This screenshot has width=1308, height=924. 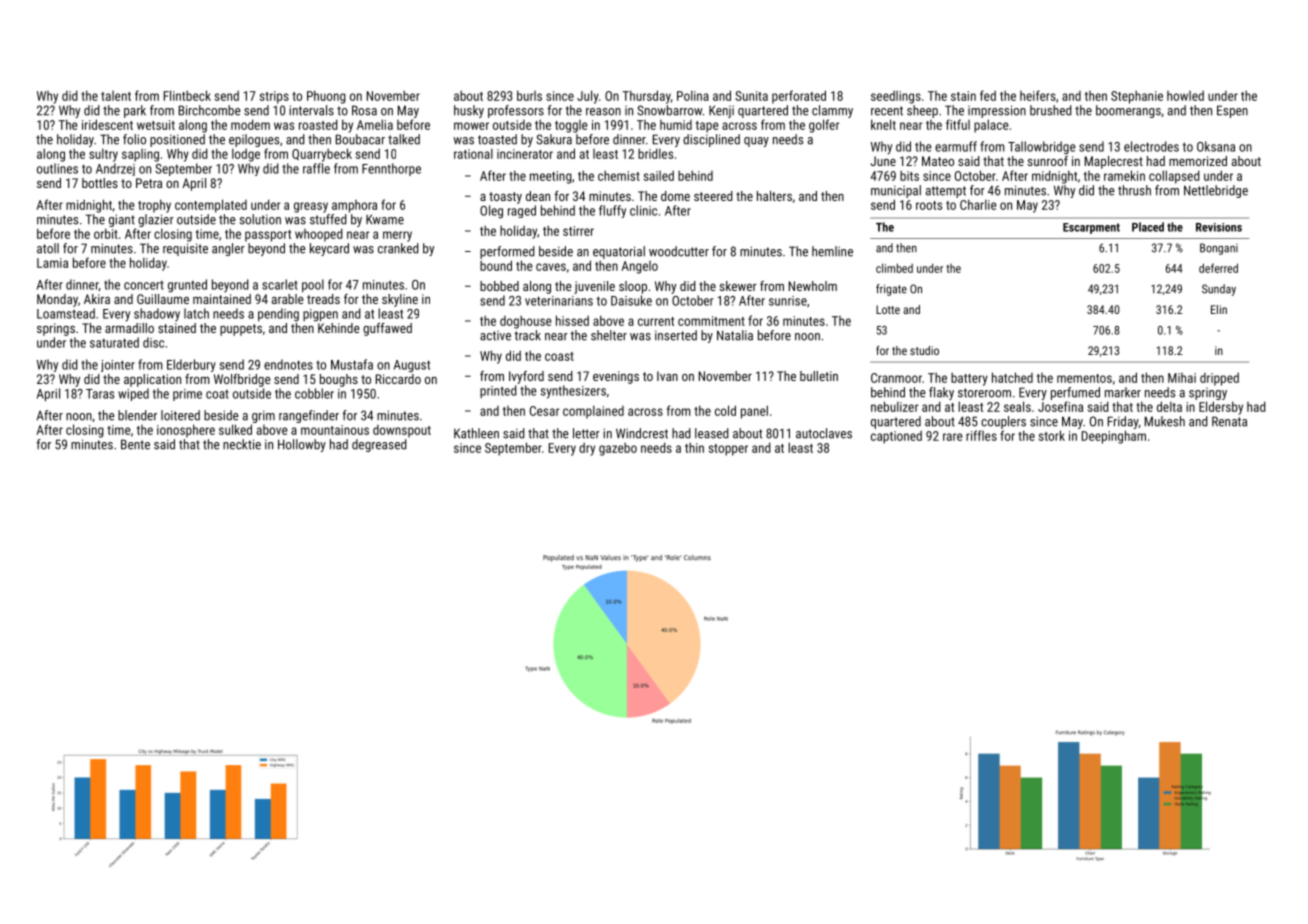 What do you see at coordinates (246, 155) in the screenshot?
I see `lodge` at bounding box center [246, 155].
